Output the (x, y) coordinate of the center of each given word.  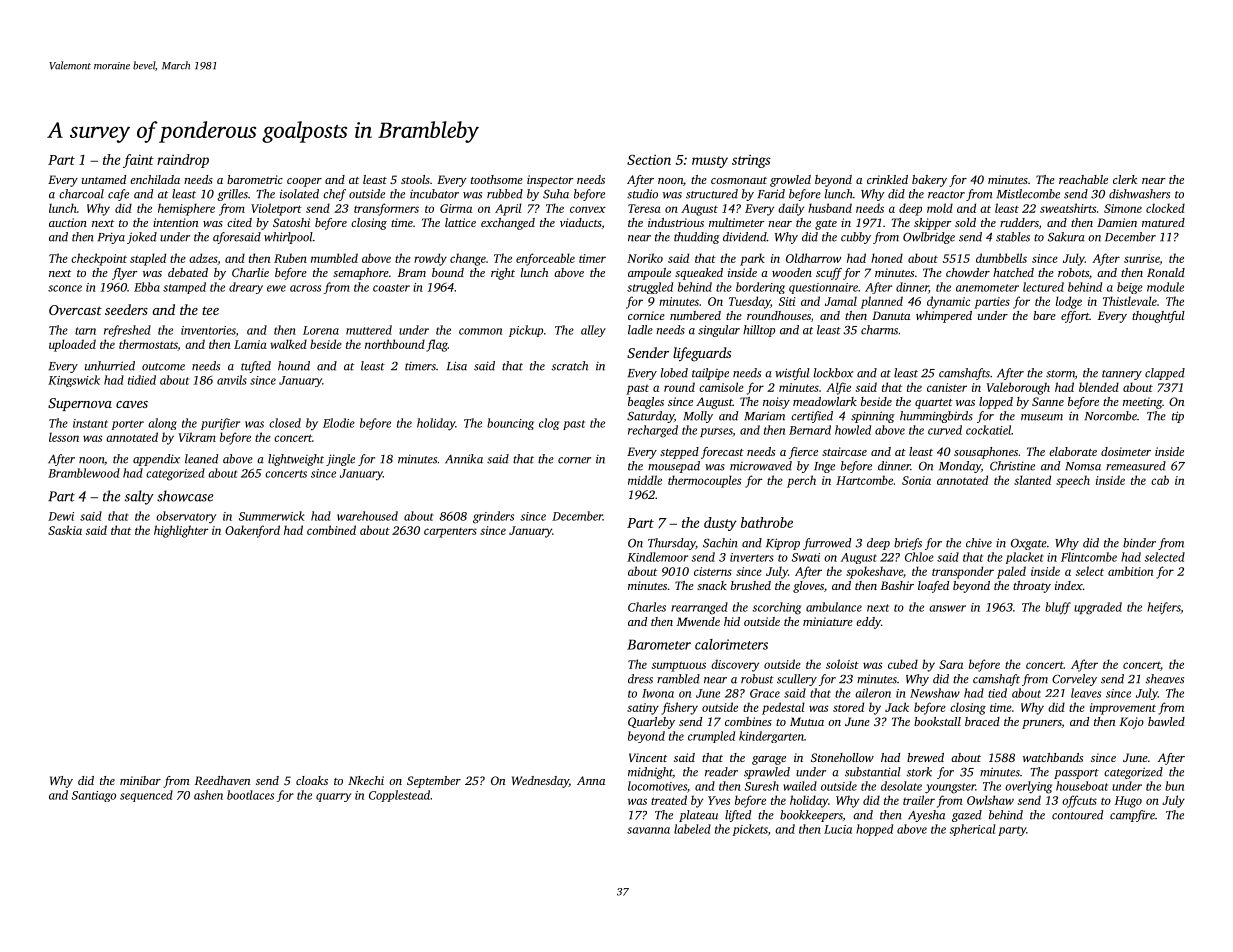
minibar (140, 780)
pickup (526, 331)
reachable (1083, 179)
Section (649, 160)
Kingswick (74, 381)
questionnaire (823, 288)
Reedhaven (222, 780)
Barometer (659, 644)
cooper (304, 182)
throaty (1032, 587)
